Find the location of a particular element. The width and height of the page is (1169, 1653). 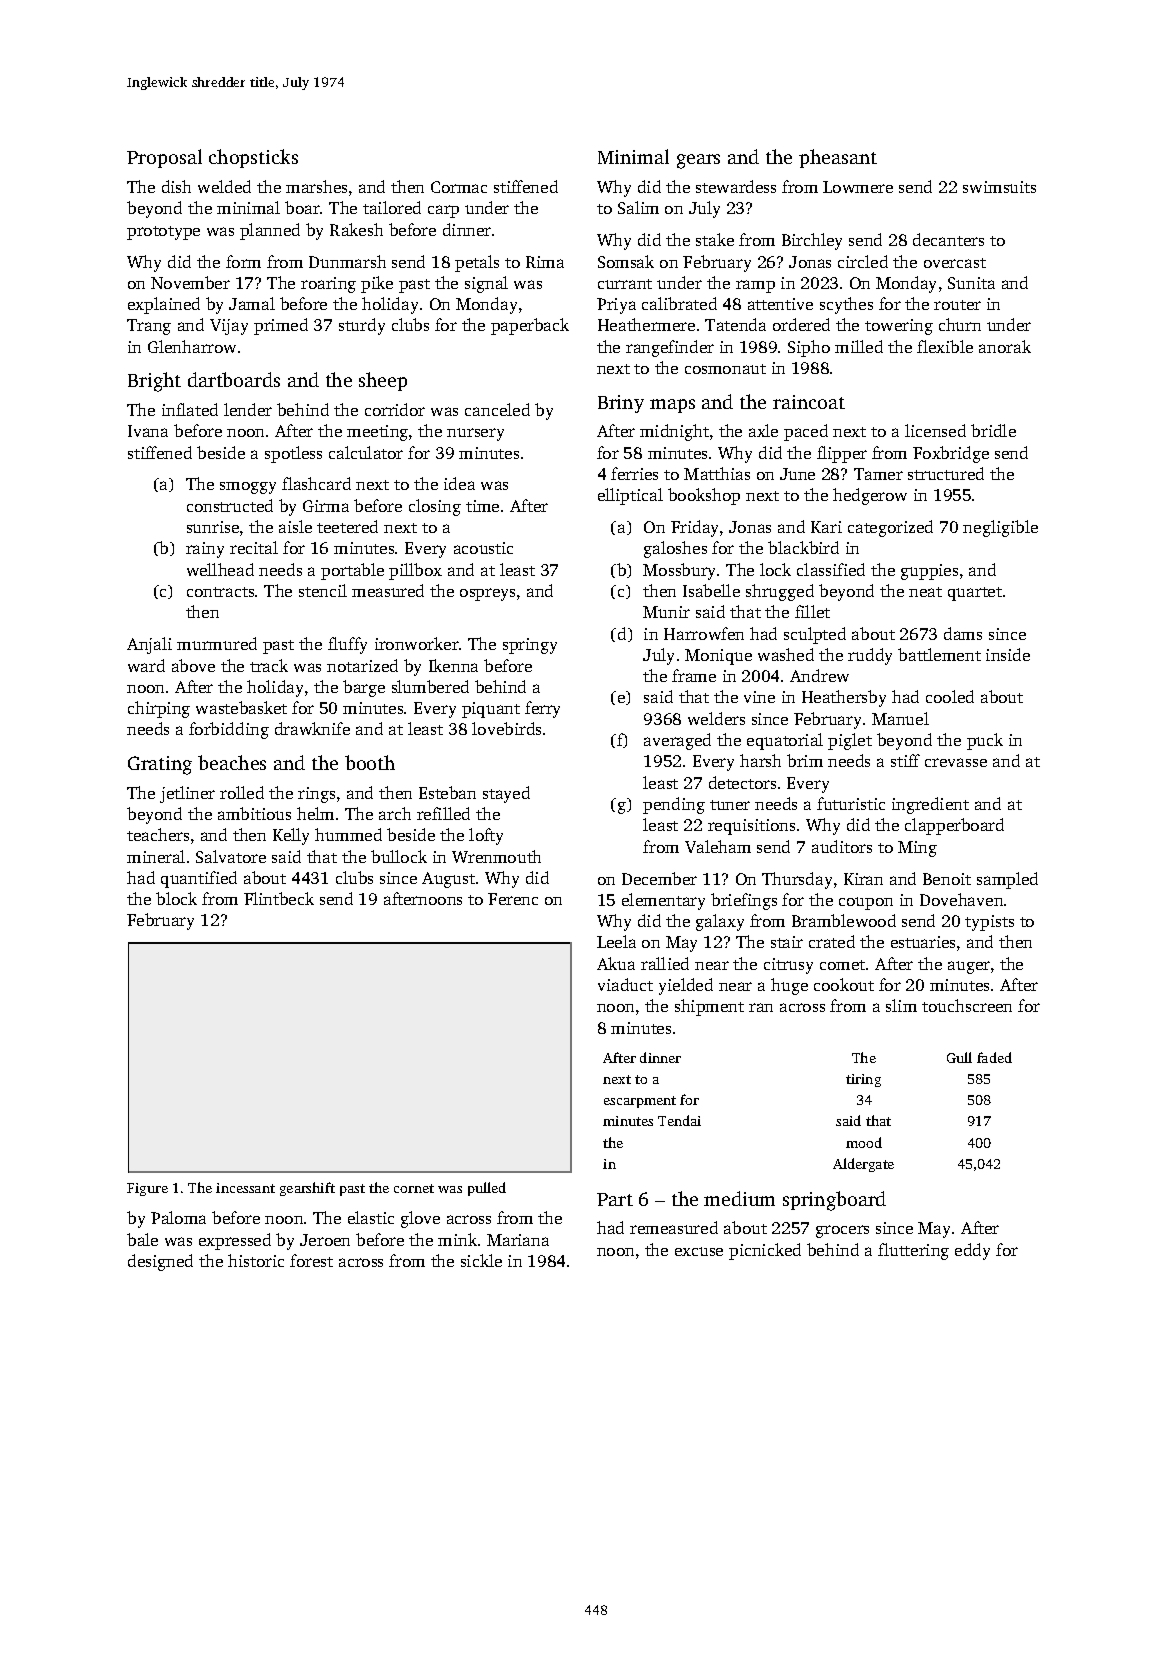

hedgerow is located at coordinates (870, 496).
